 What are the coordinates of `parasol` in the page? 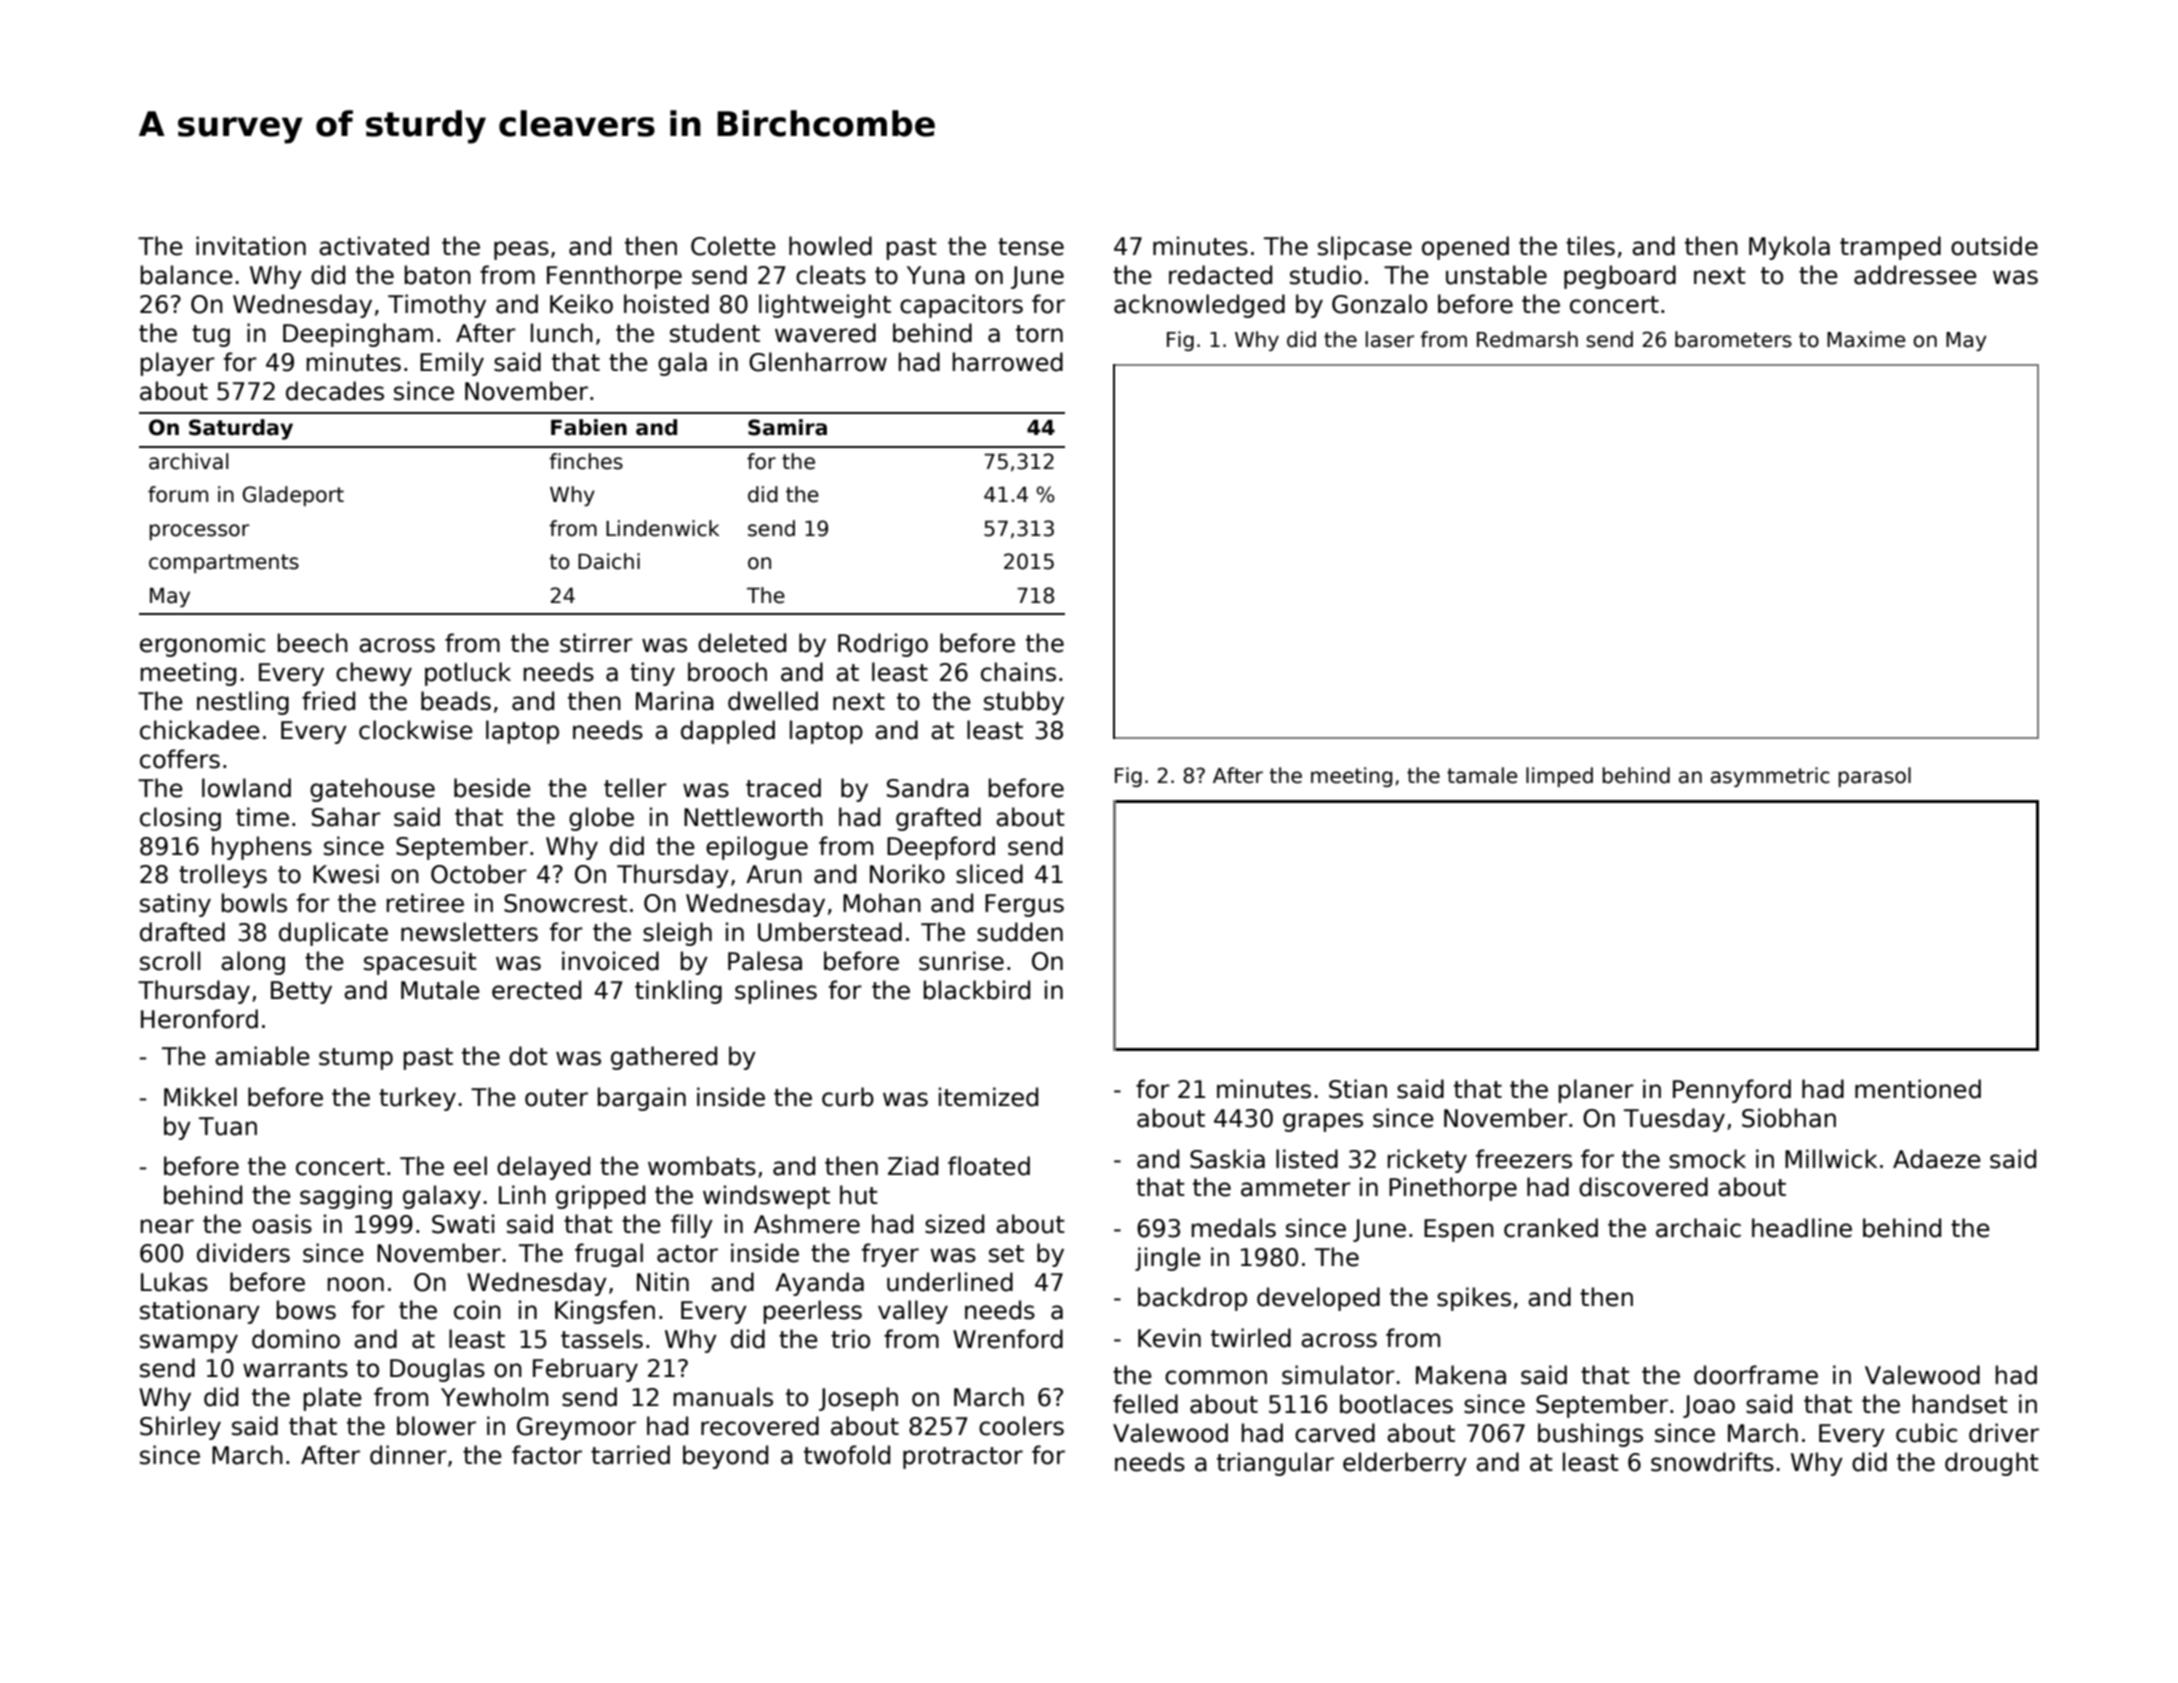 It's located at (1875, 777).
